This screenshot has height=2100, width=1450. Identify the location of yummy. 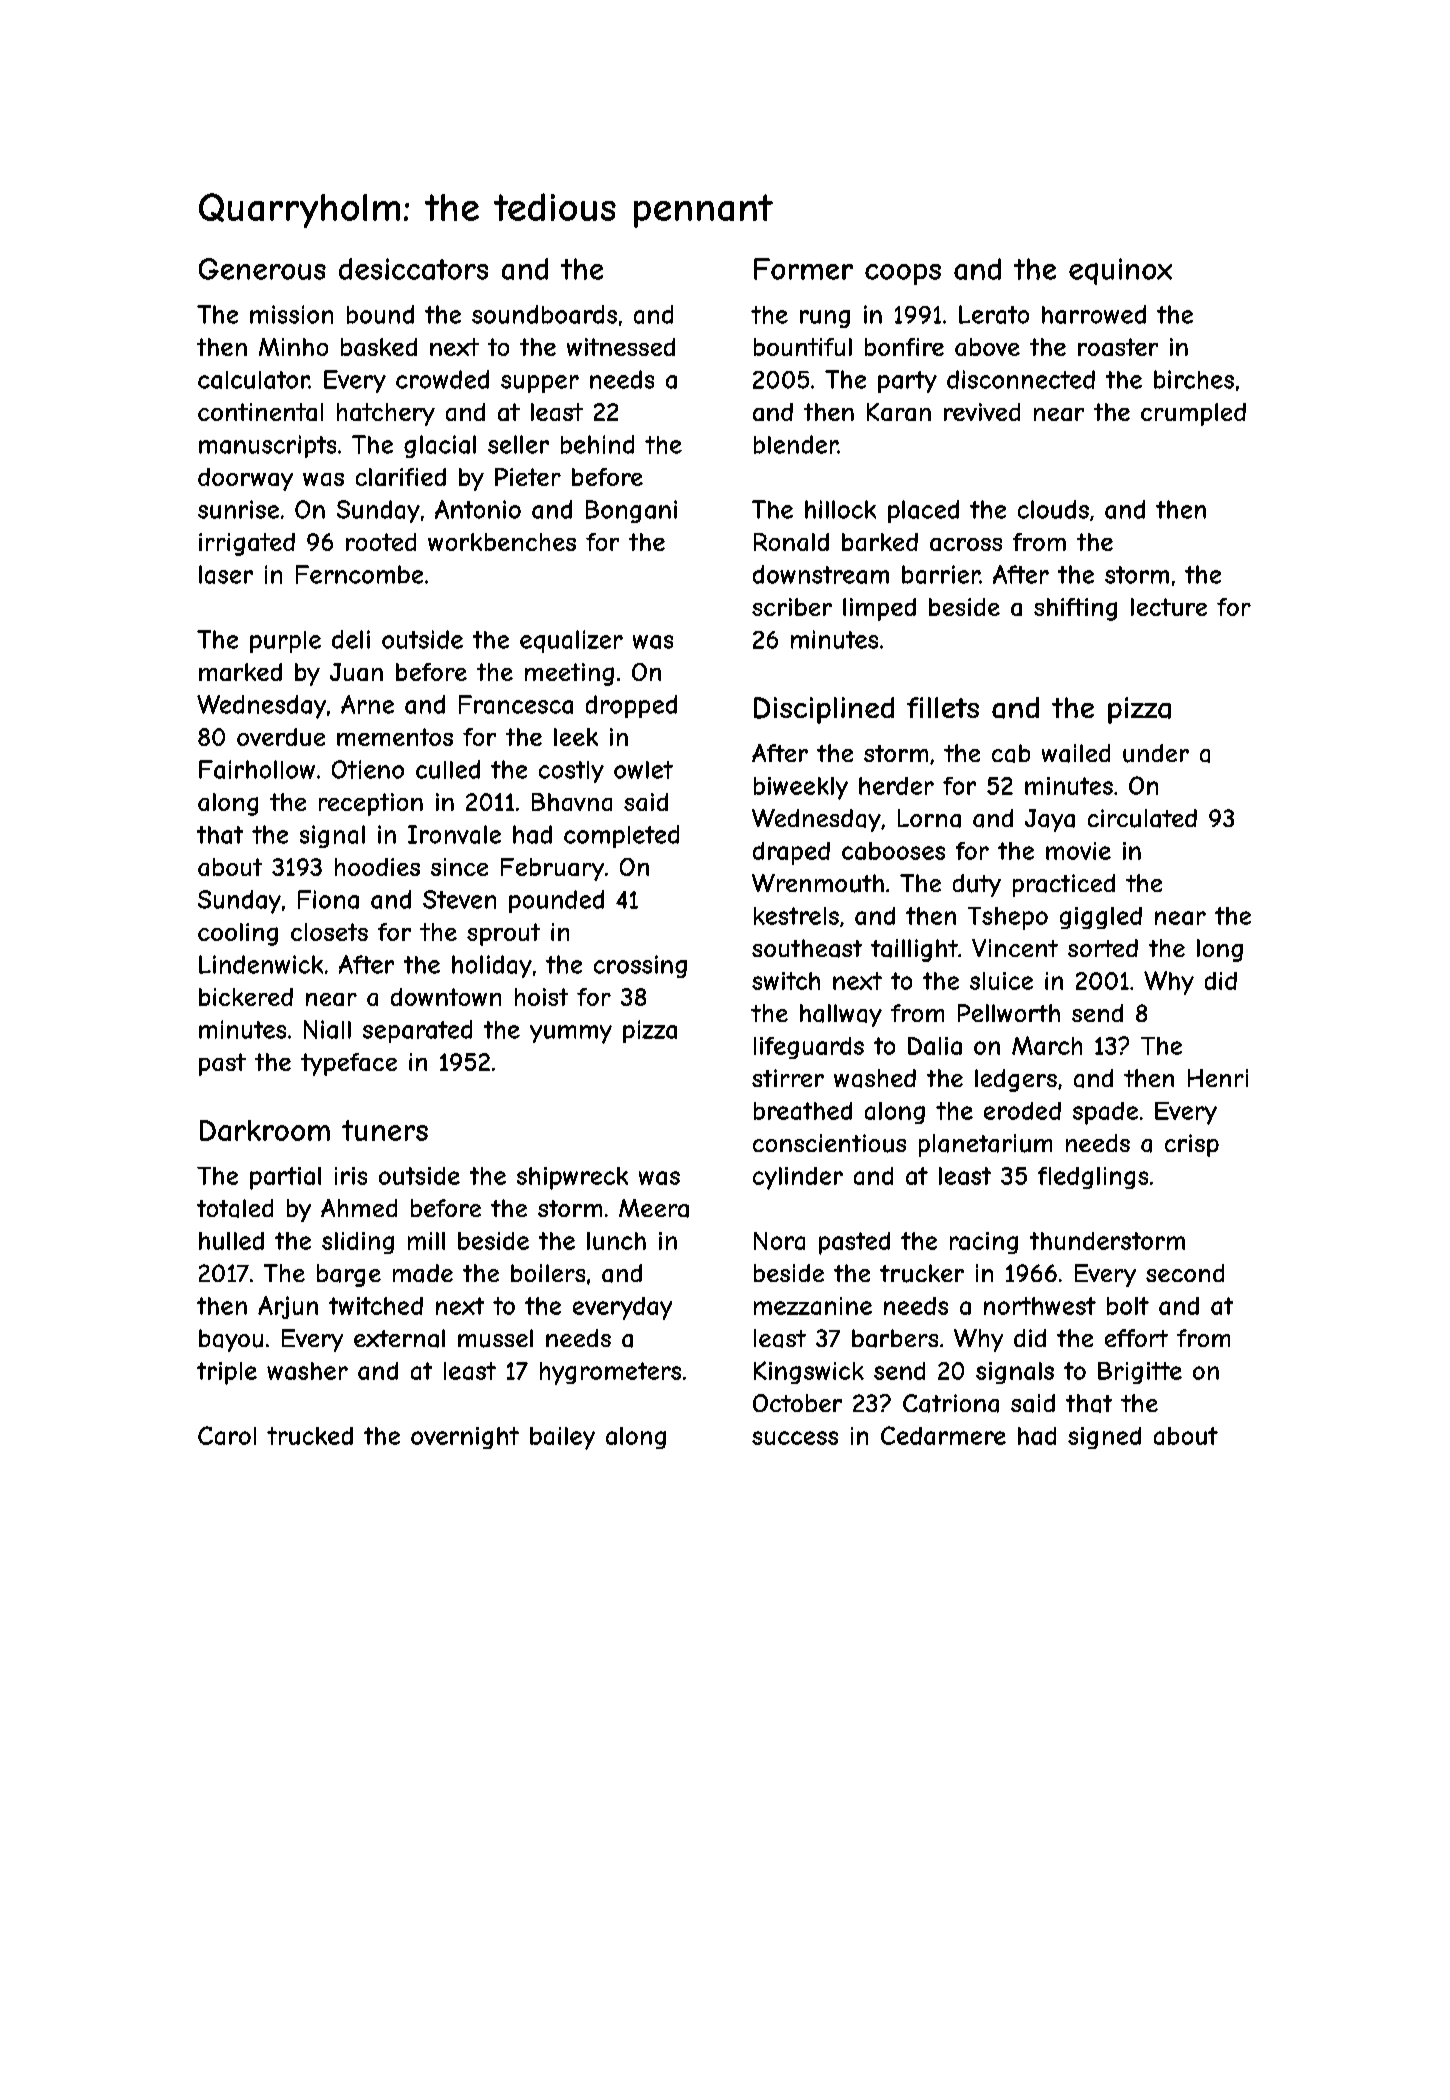
(571, 1034).
